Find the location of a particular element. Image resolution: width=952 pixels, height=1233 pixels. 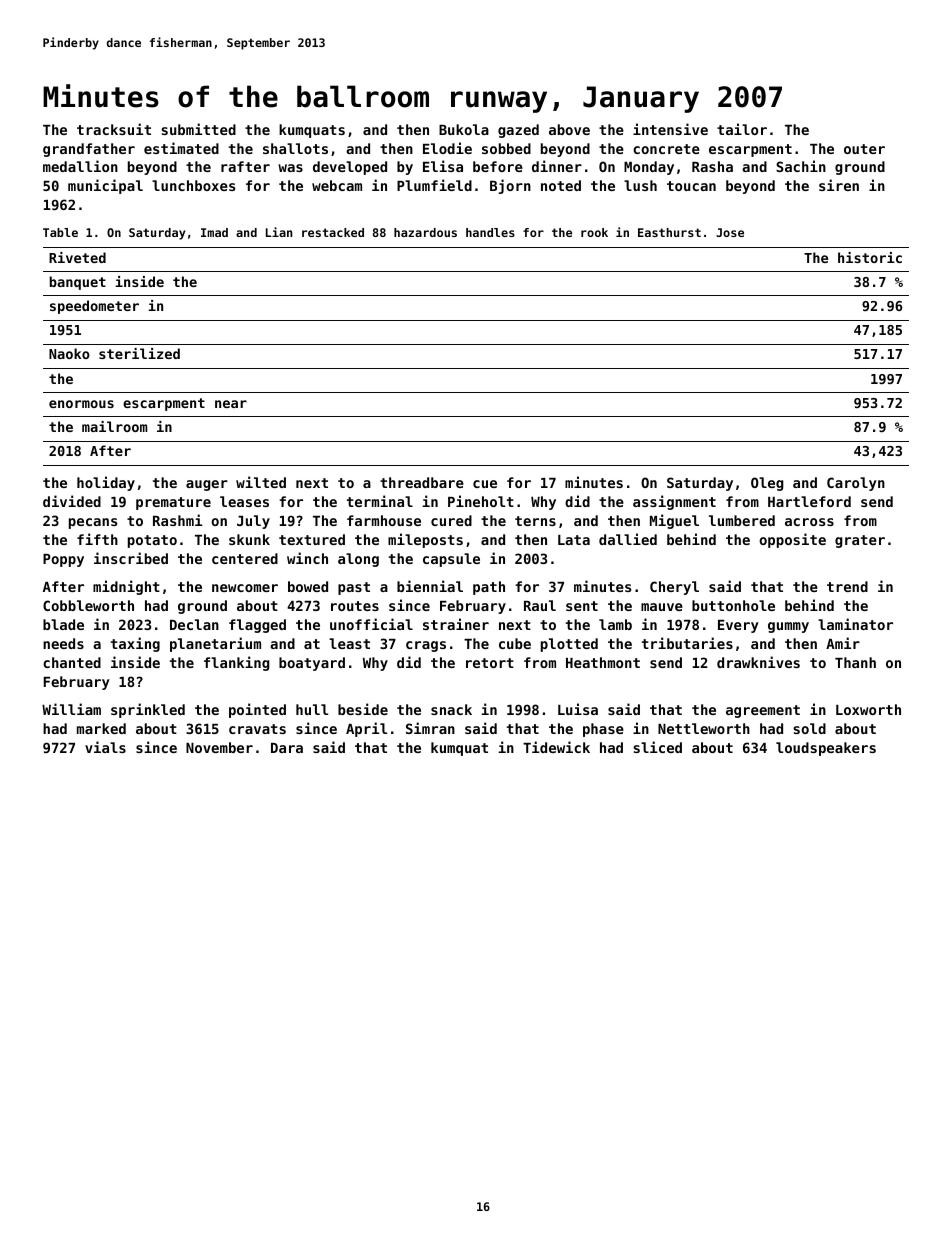

chanted is located at coordinates (72, 662).
